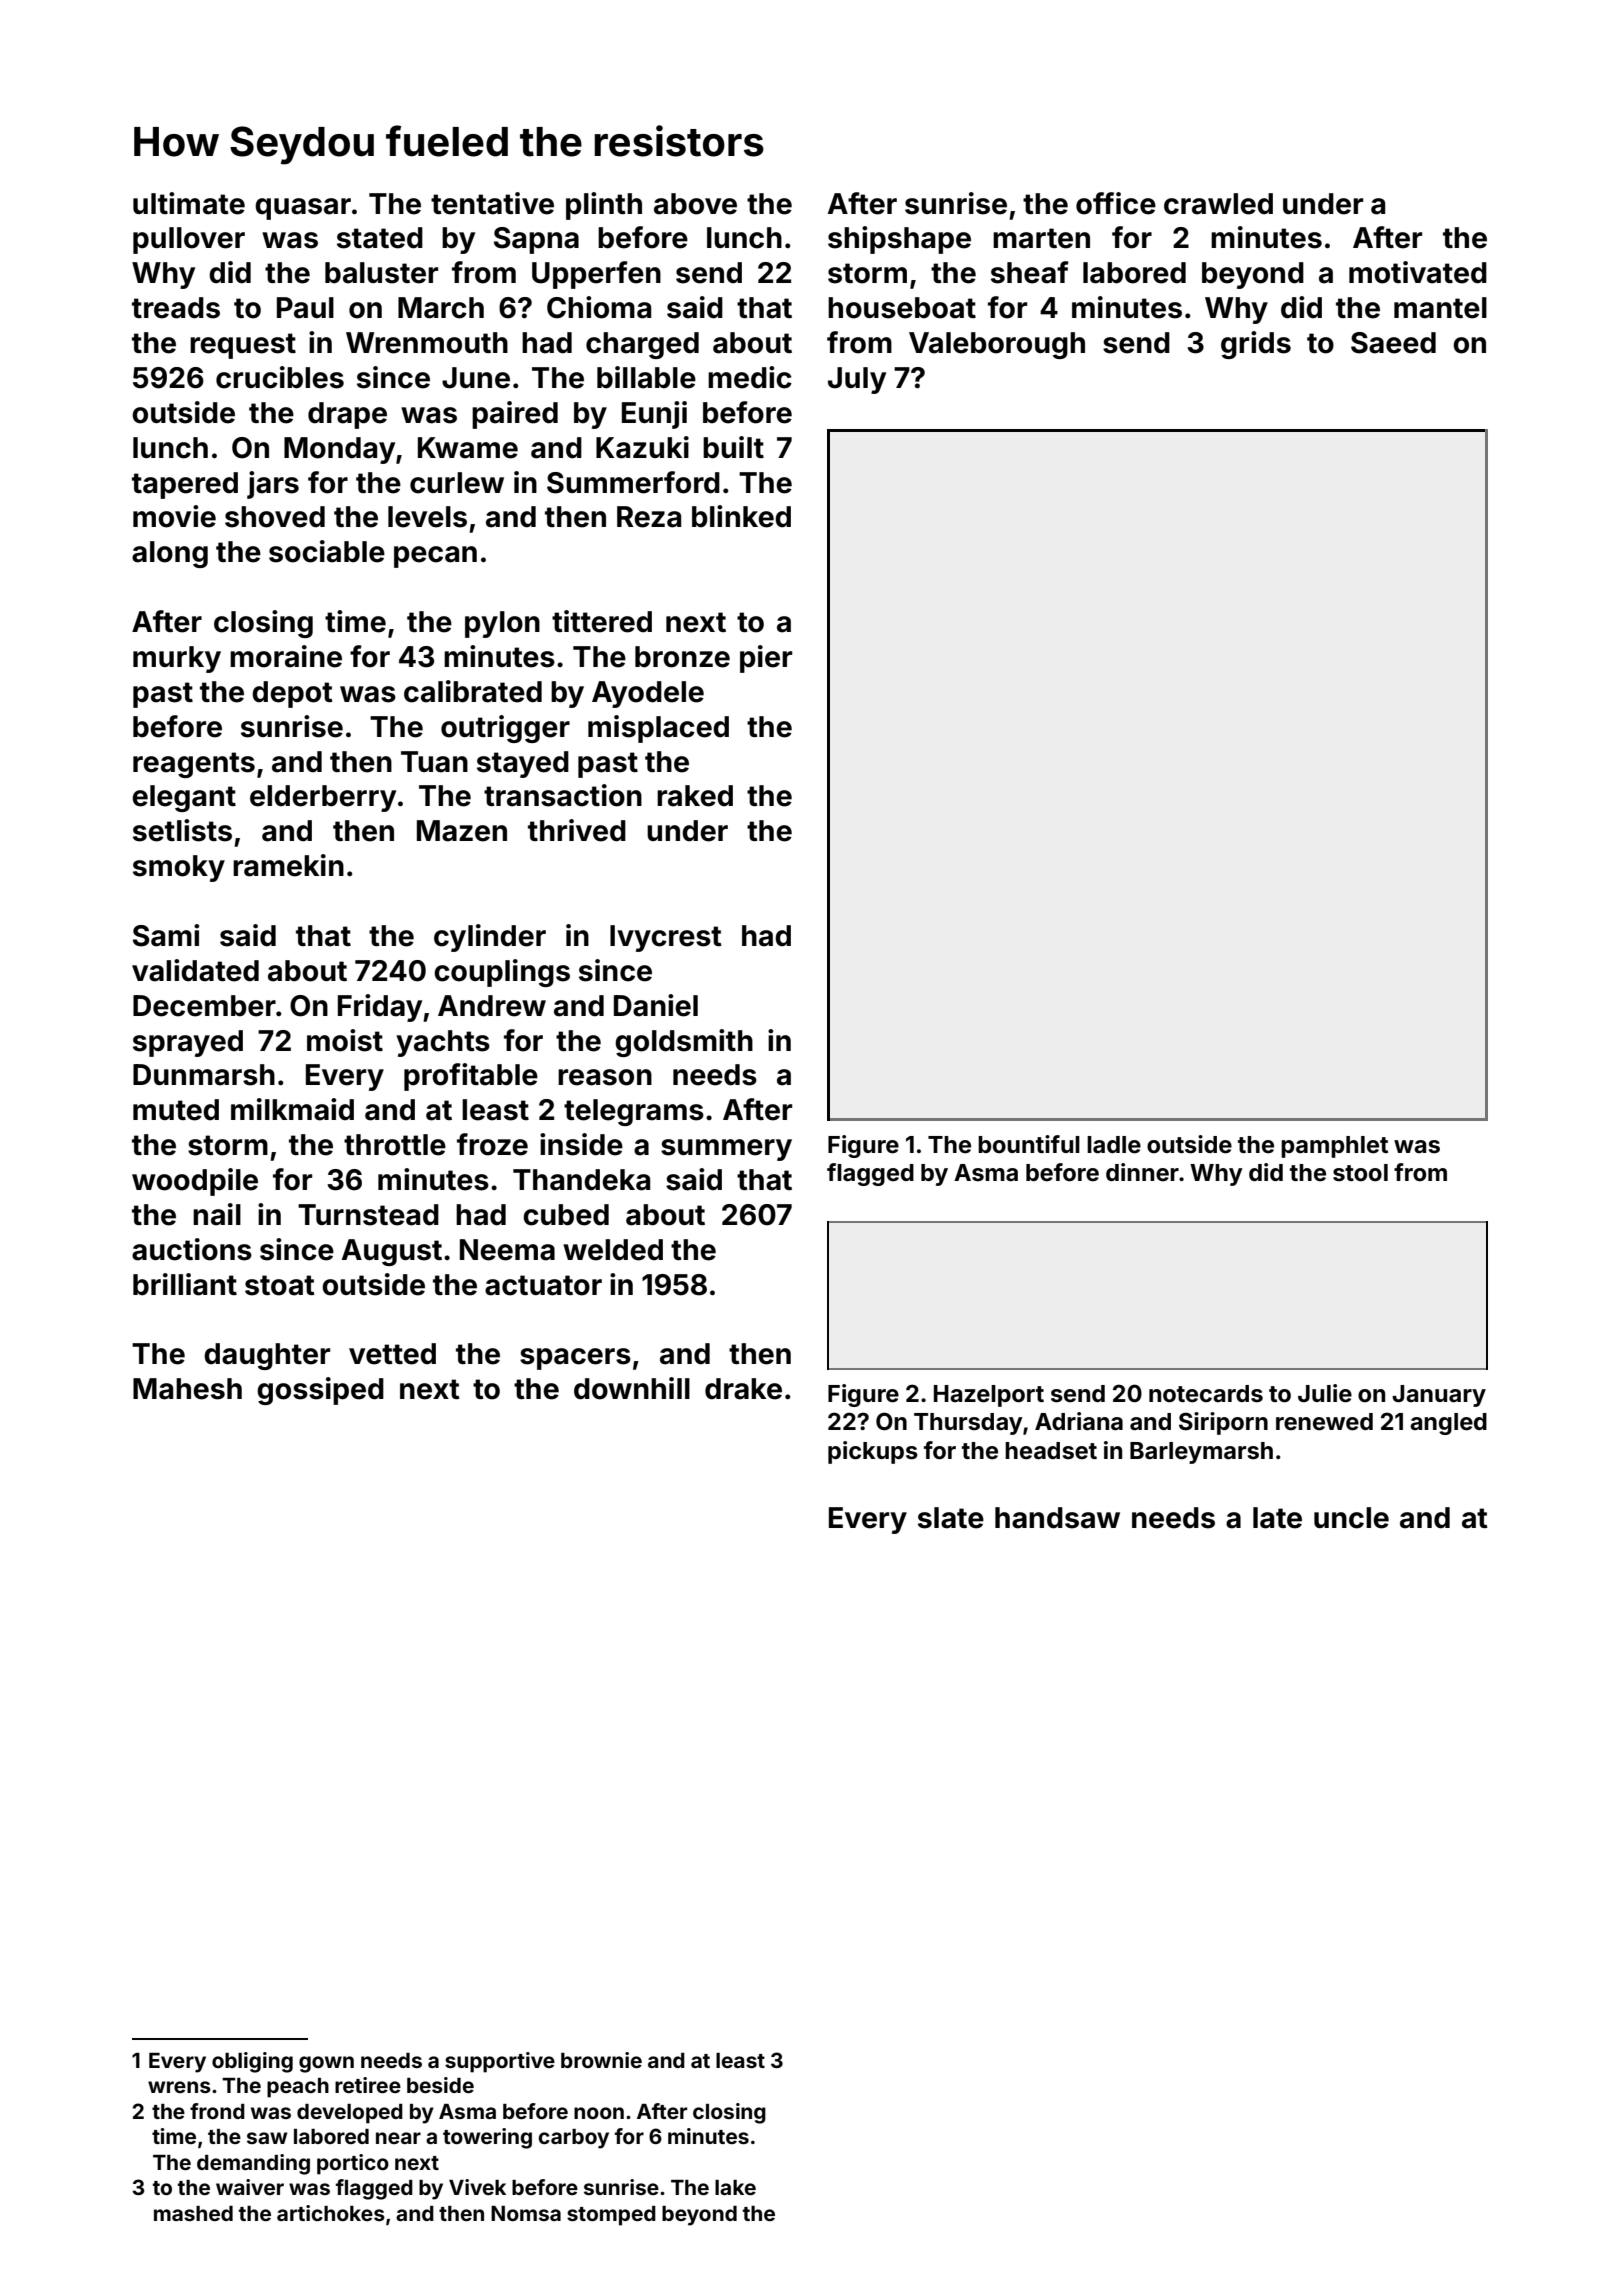 This screenshot has width=1620, height=2292. Describe the element at coordinates (189, 240) in the screenshot. I see `pullover` at that location.
